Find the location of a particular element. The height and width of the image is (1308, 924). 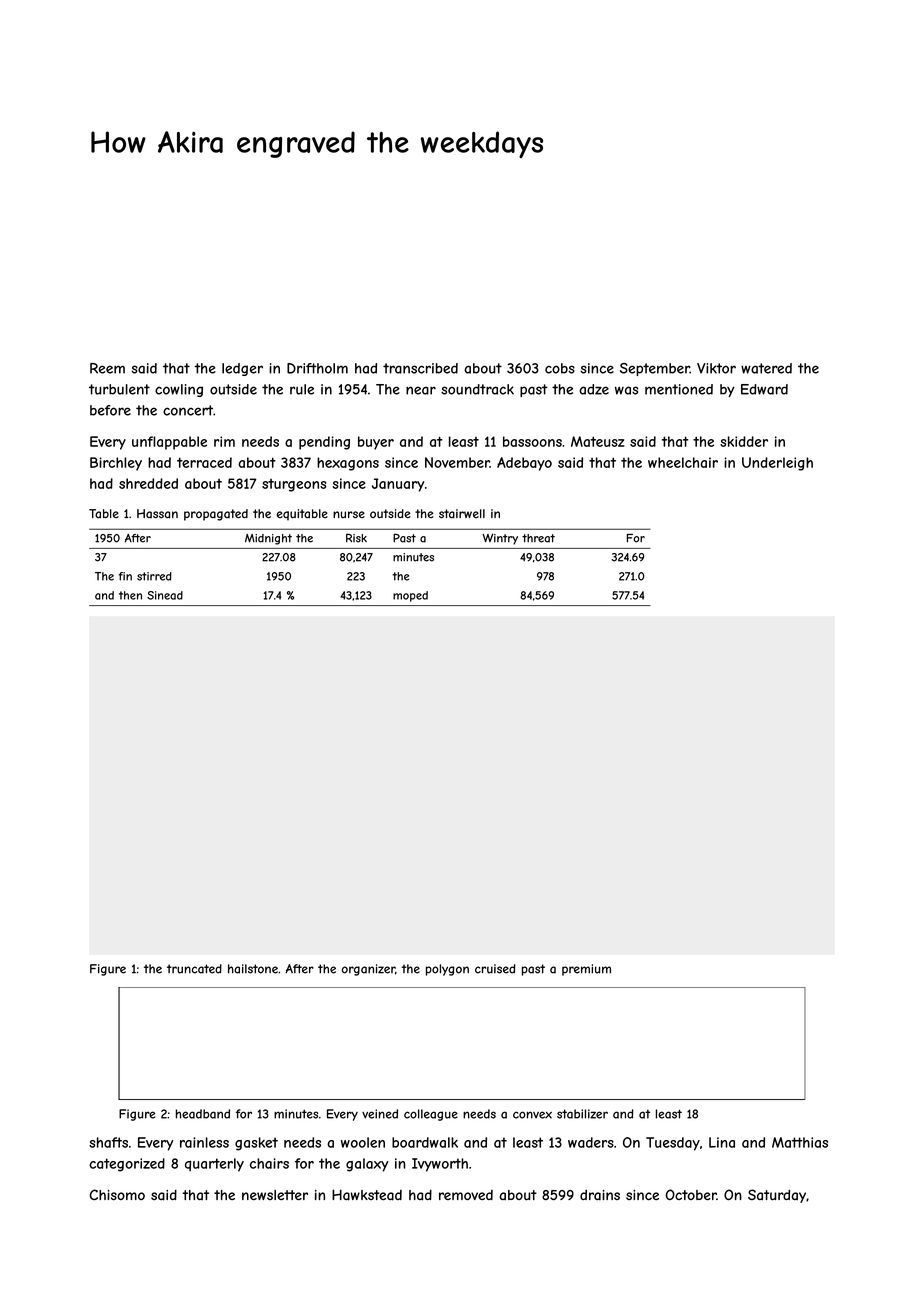

soundtrack is located at coordinates (477, 389).
